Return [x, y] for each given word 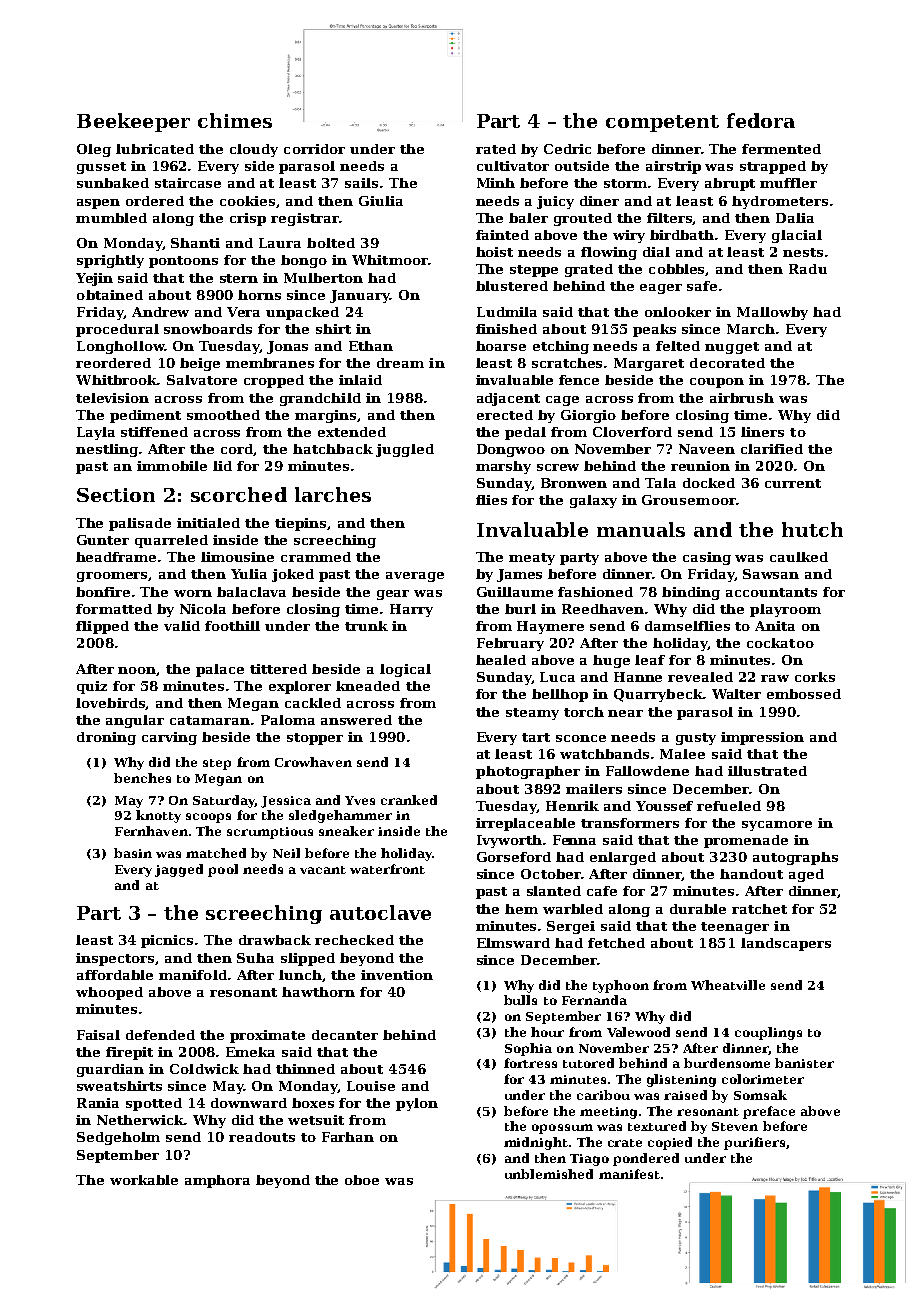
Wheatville [728, 985]
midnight [536, 1143]
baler [528, 218]
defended [160, 1035]
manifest [629, 1174]
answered [356, 720]
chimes [235, 120]
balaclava [251, 592]
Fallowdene [647, 771]
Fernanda [594, 1000]
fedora [761, 120]
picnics [167, 941]
